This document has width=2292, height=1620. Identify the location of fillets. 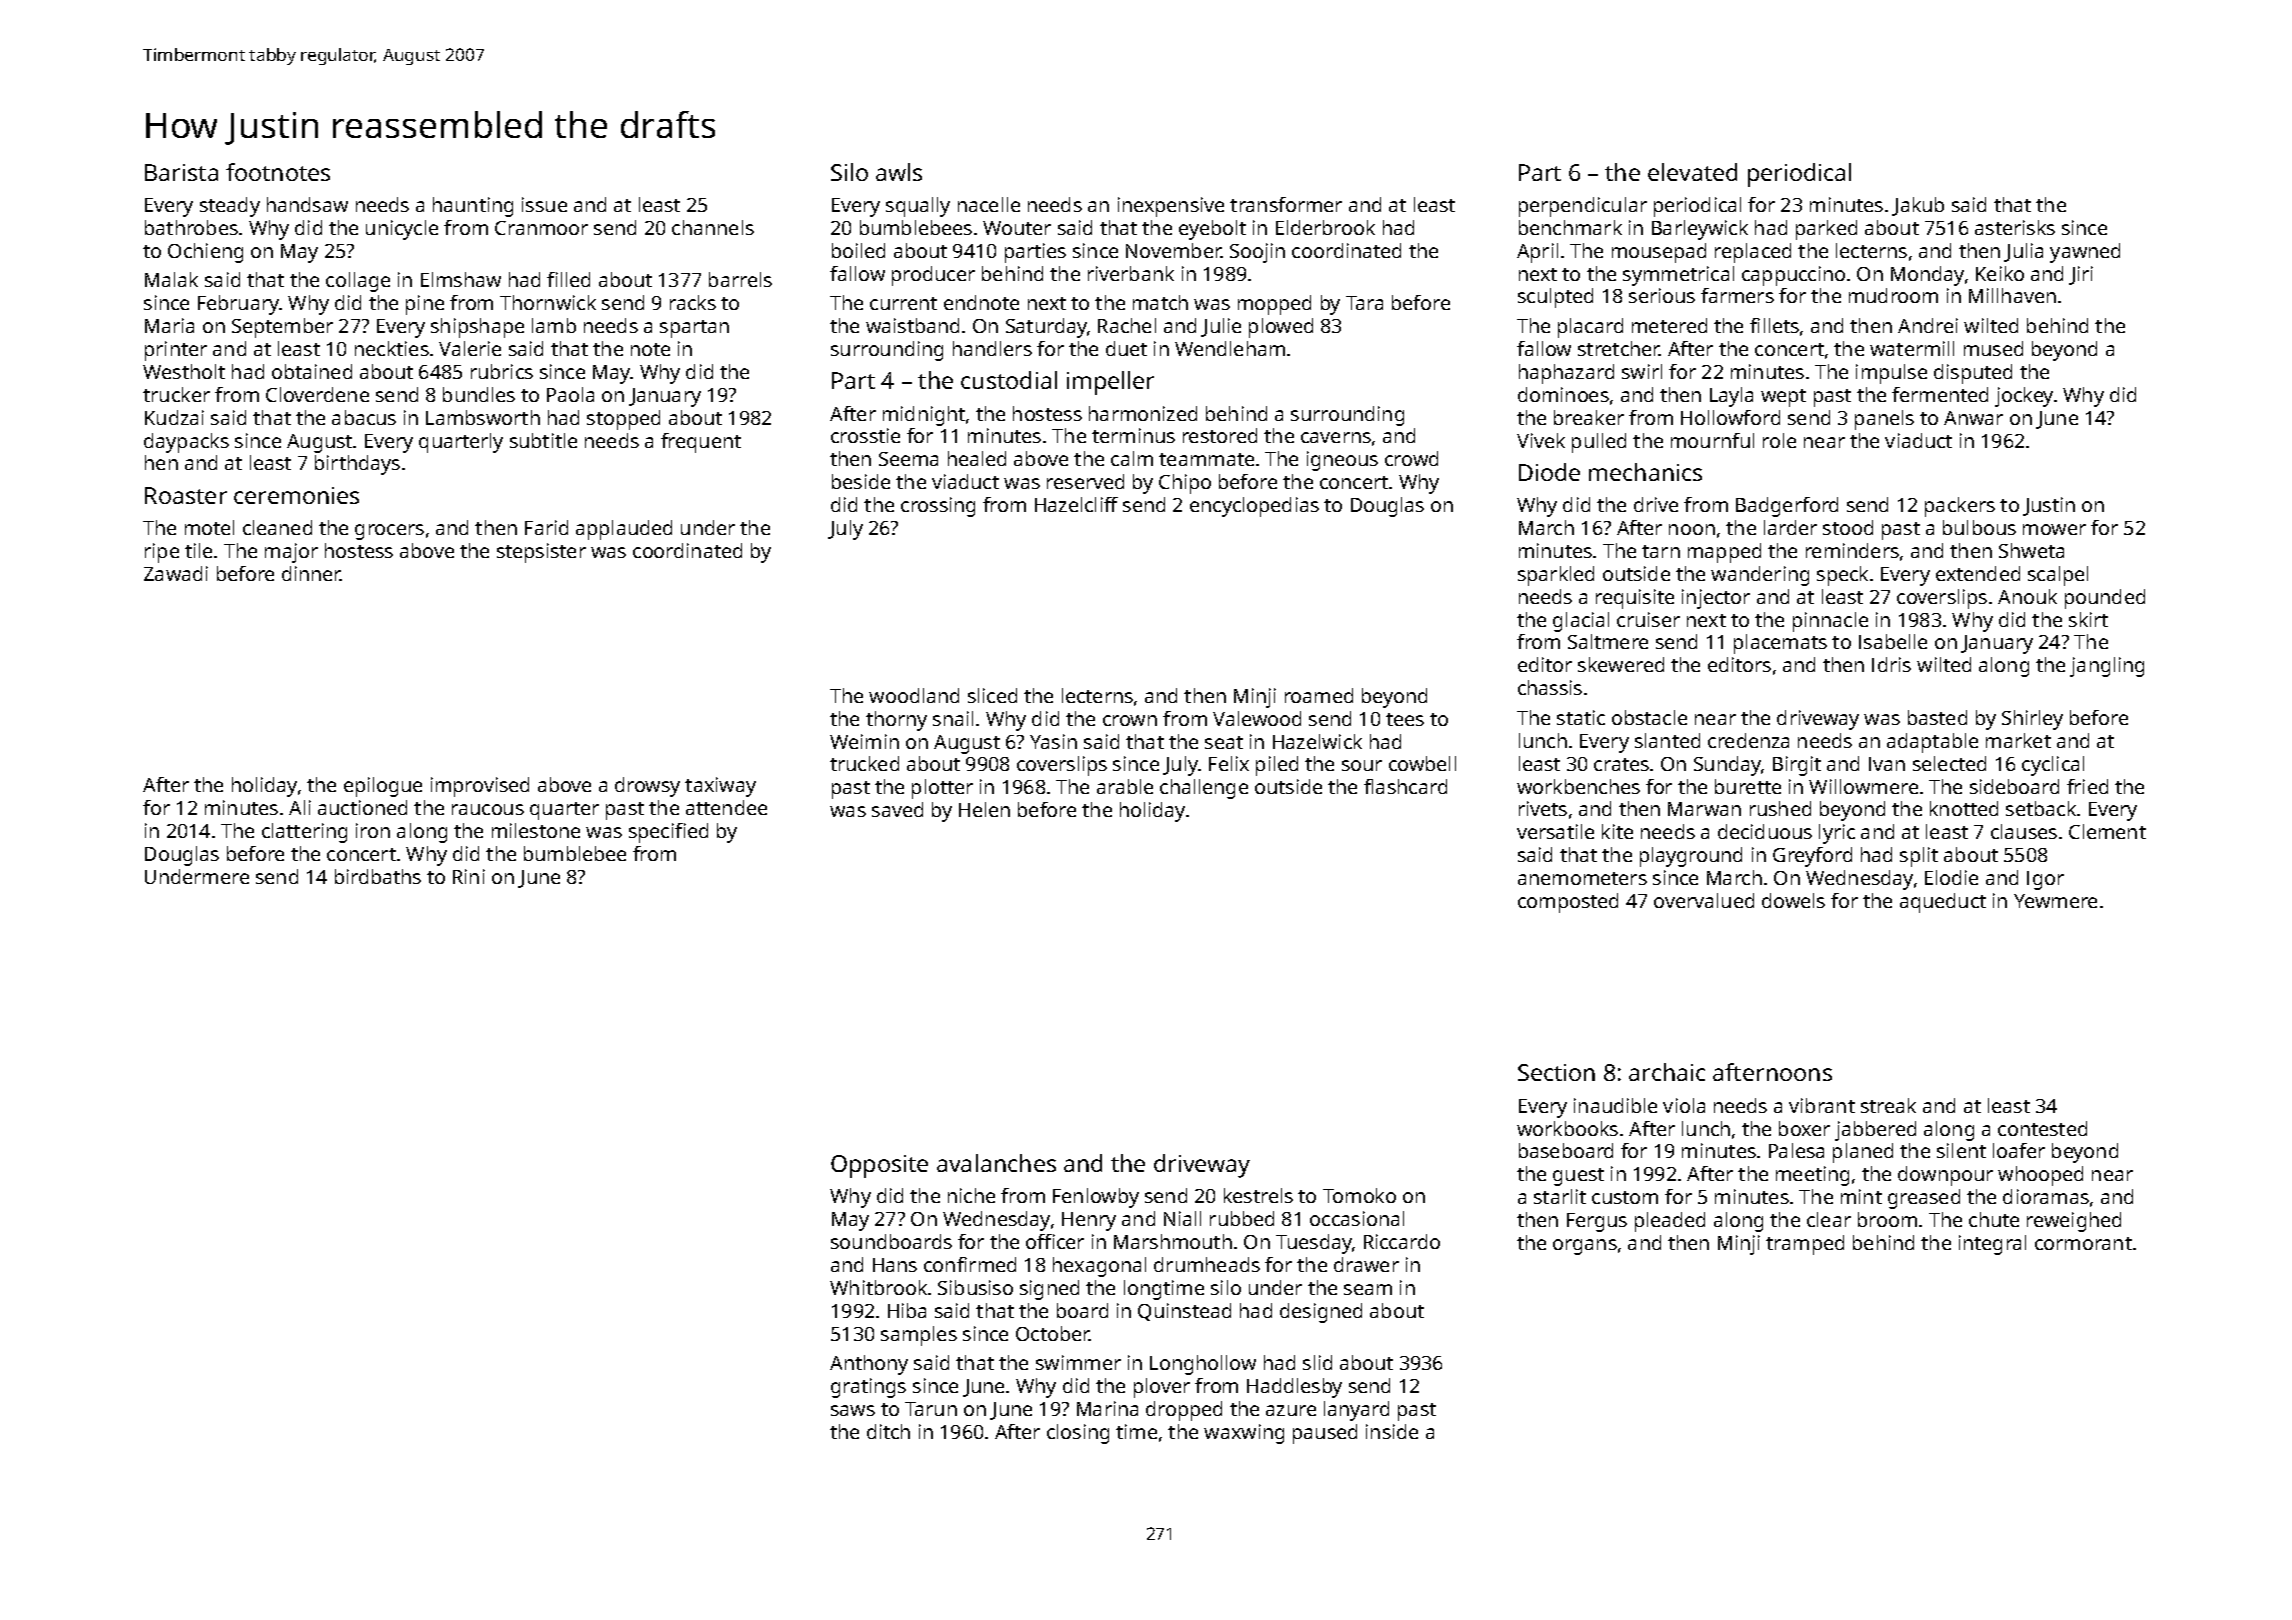
(1774, 325).
